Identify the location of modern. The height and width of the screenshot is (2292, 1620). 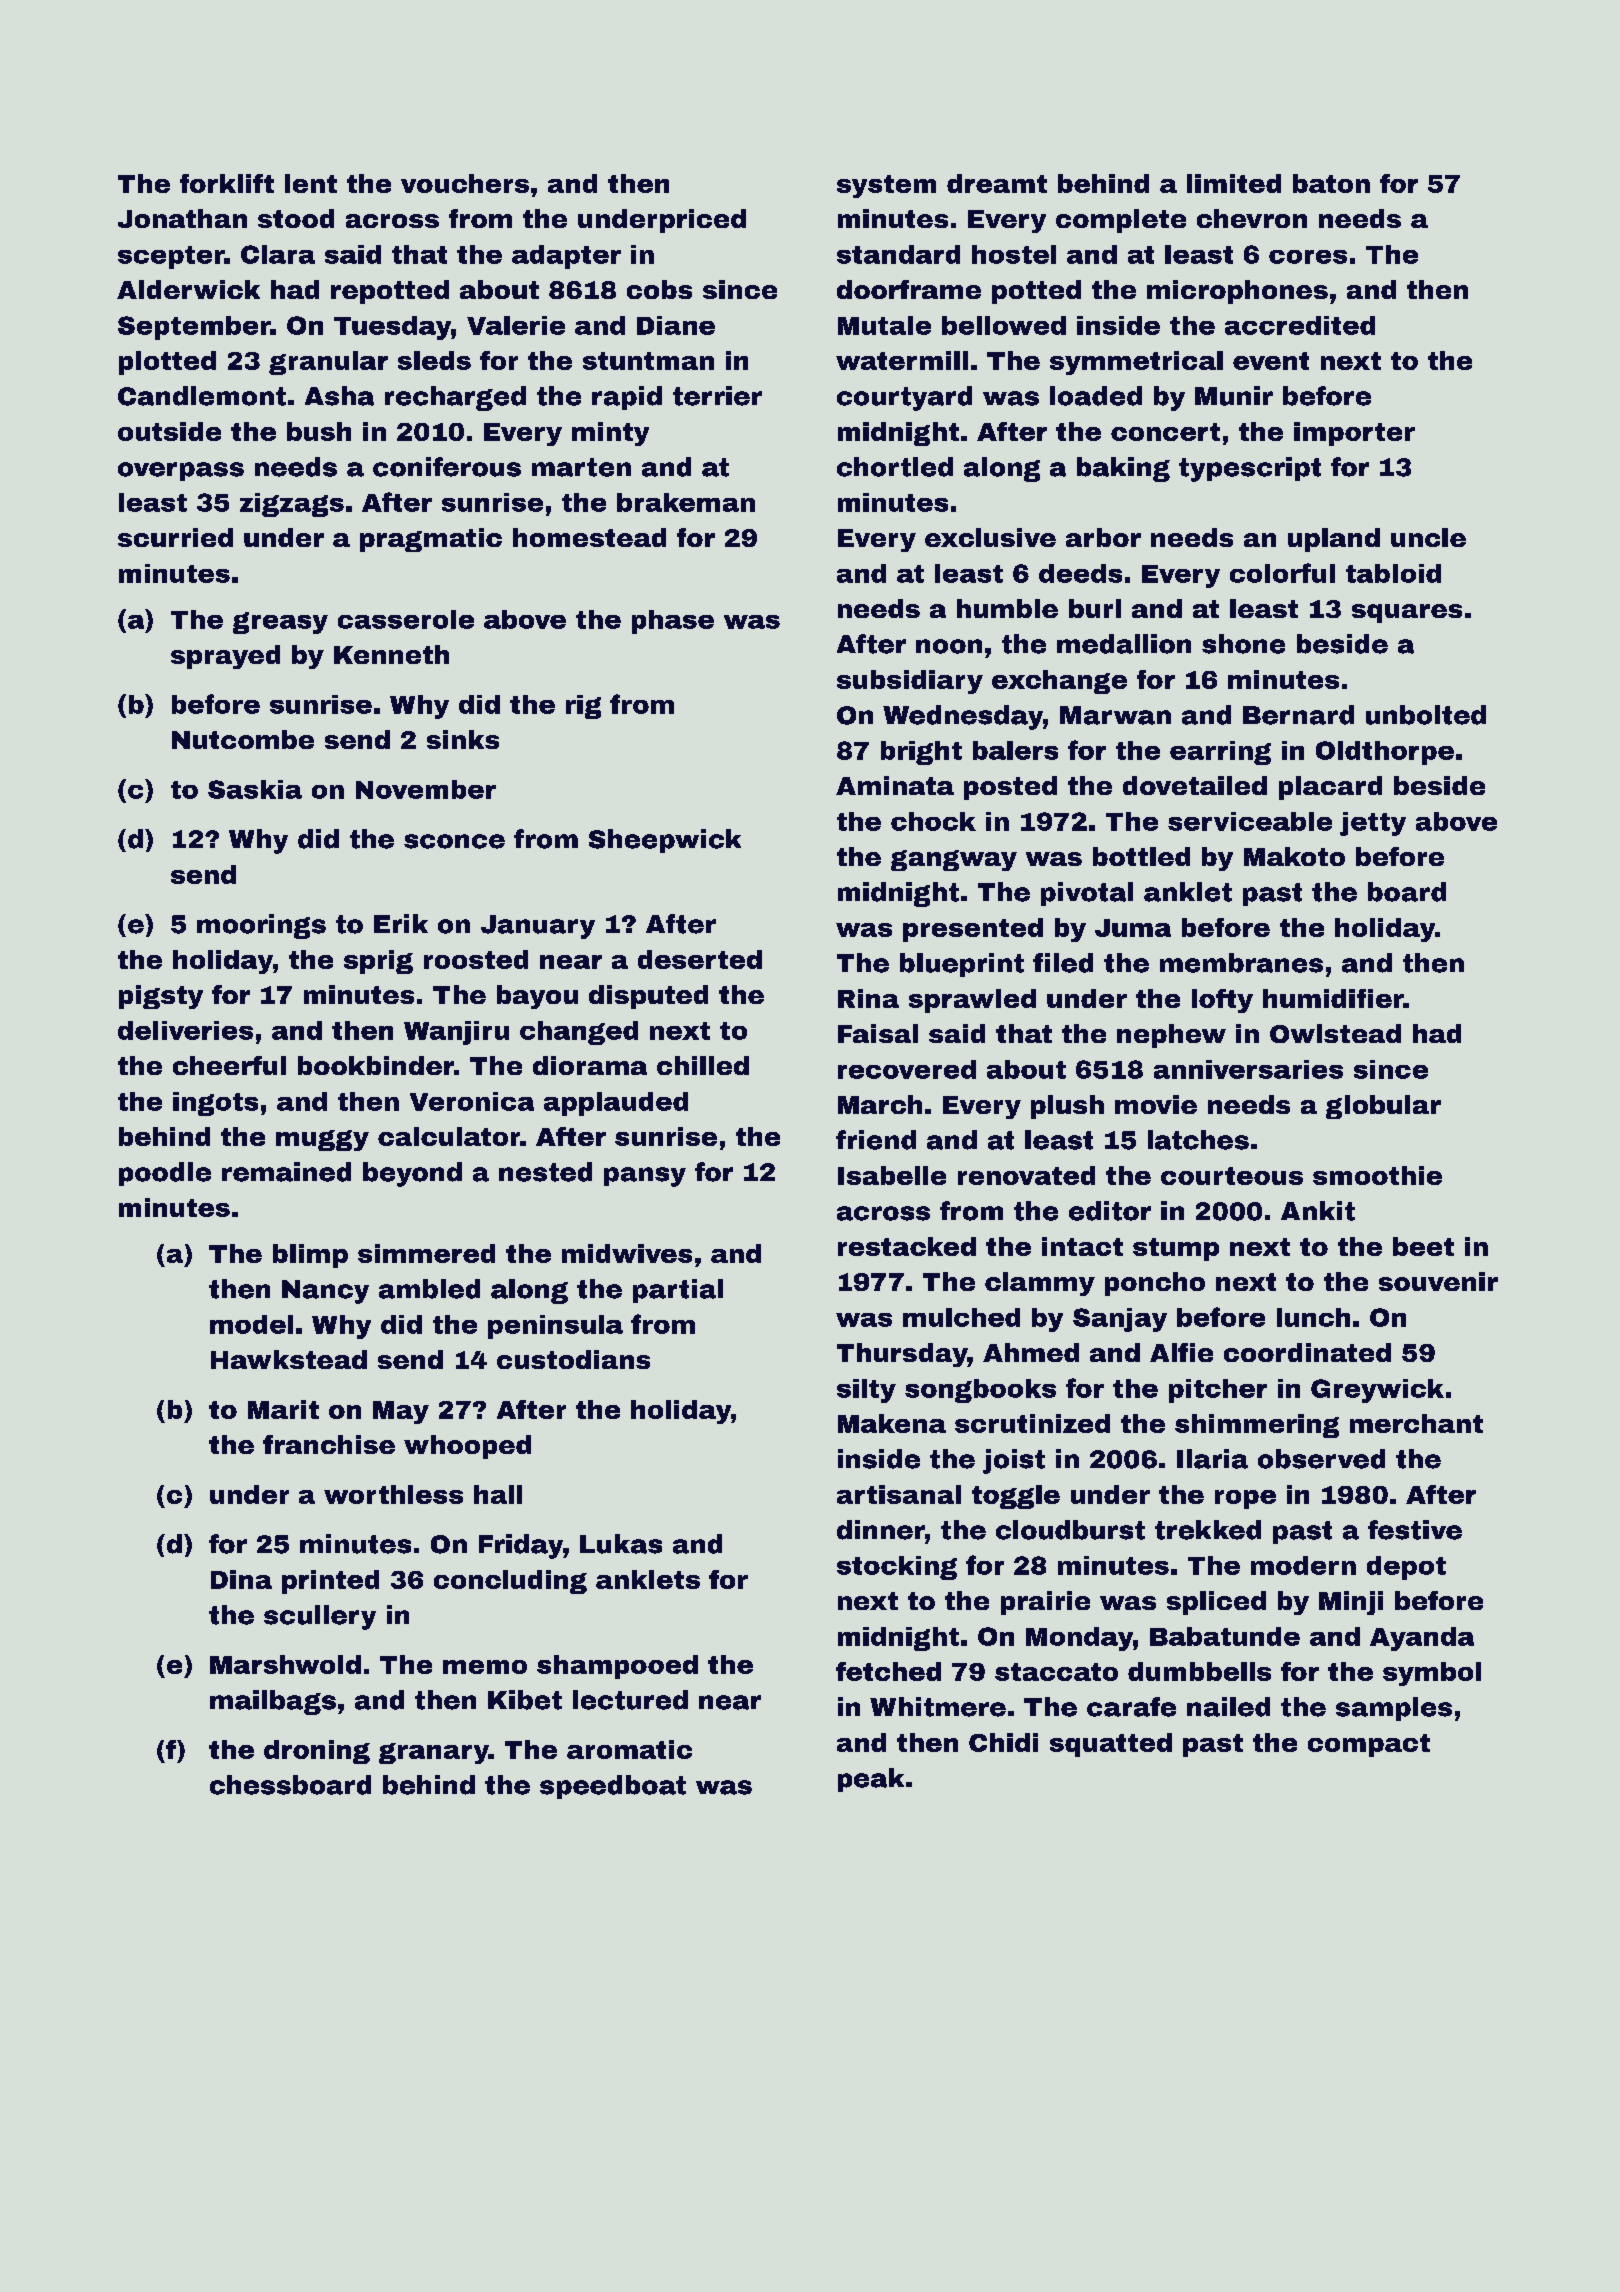
(1303, 1565).
